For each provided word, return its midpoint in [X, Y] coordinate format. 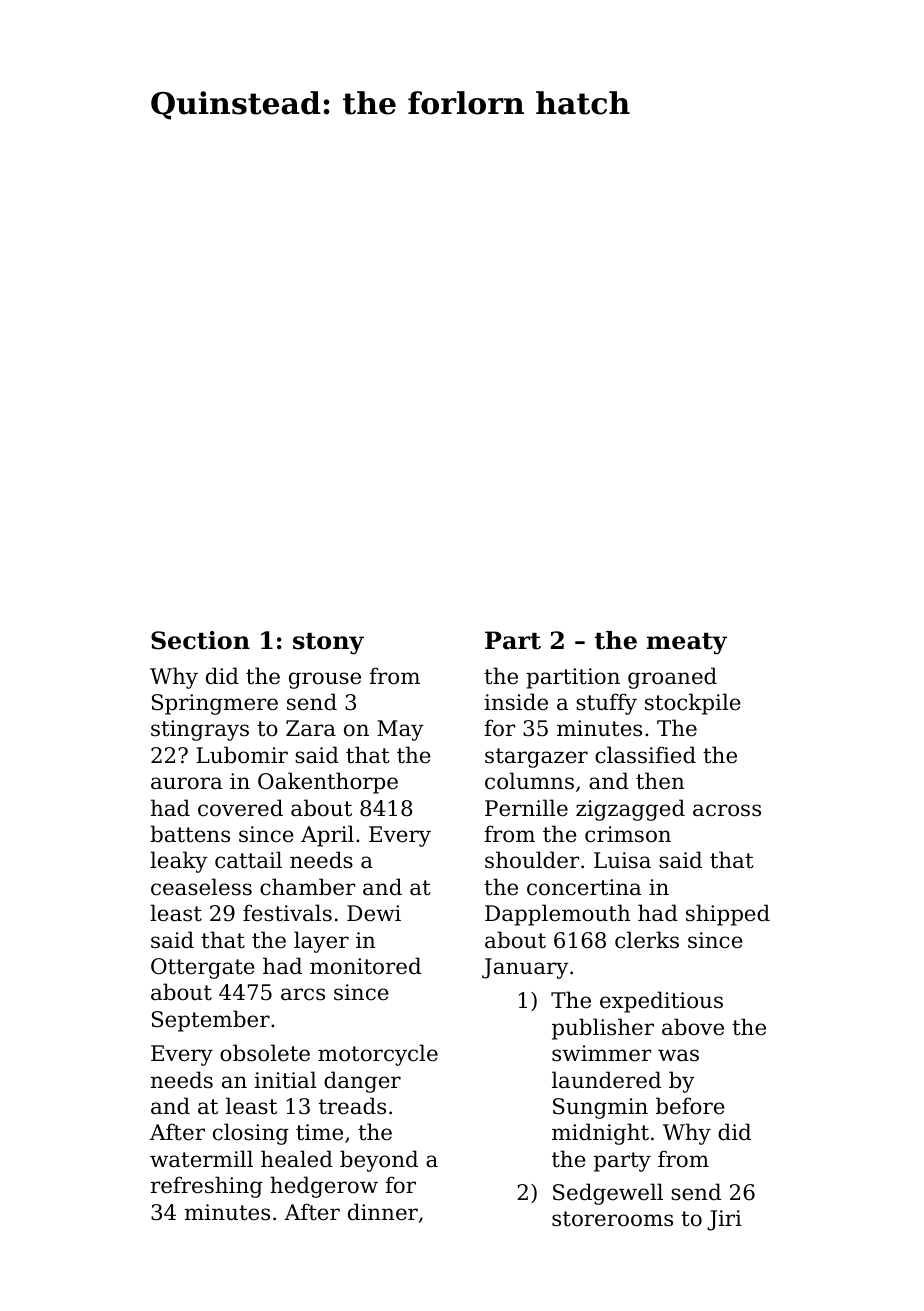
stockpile [693, 704]
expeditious [661, 1002]
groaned [672, 678]
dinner [383, 1212]
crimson [628, 834]
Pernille [526, 808]
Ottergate [203, 968]
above [693, 1027]
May [400, 730]
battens [190, 834]
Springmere [215, 704]
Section [200, 640]
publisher [603, 1029]
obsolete [265, 1053]
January [525, 968]
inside [516, 702]
